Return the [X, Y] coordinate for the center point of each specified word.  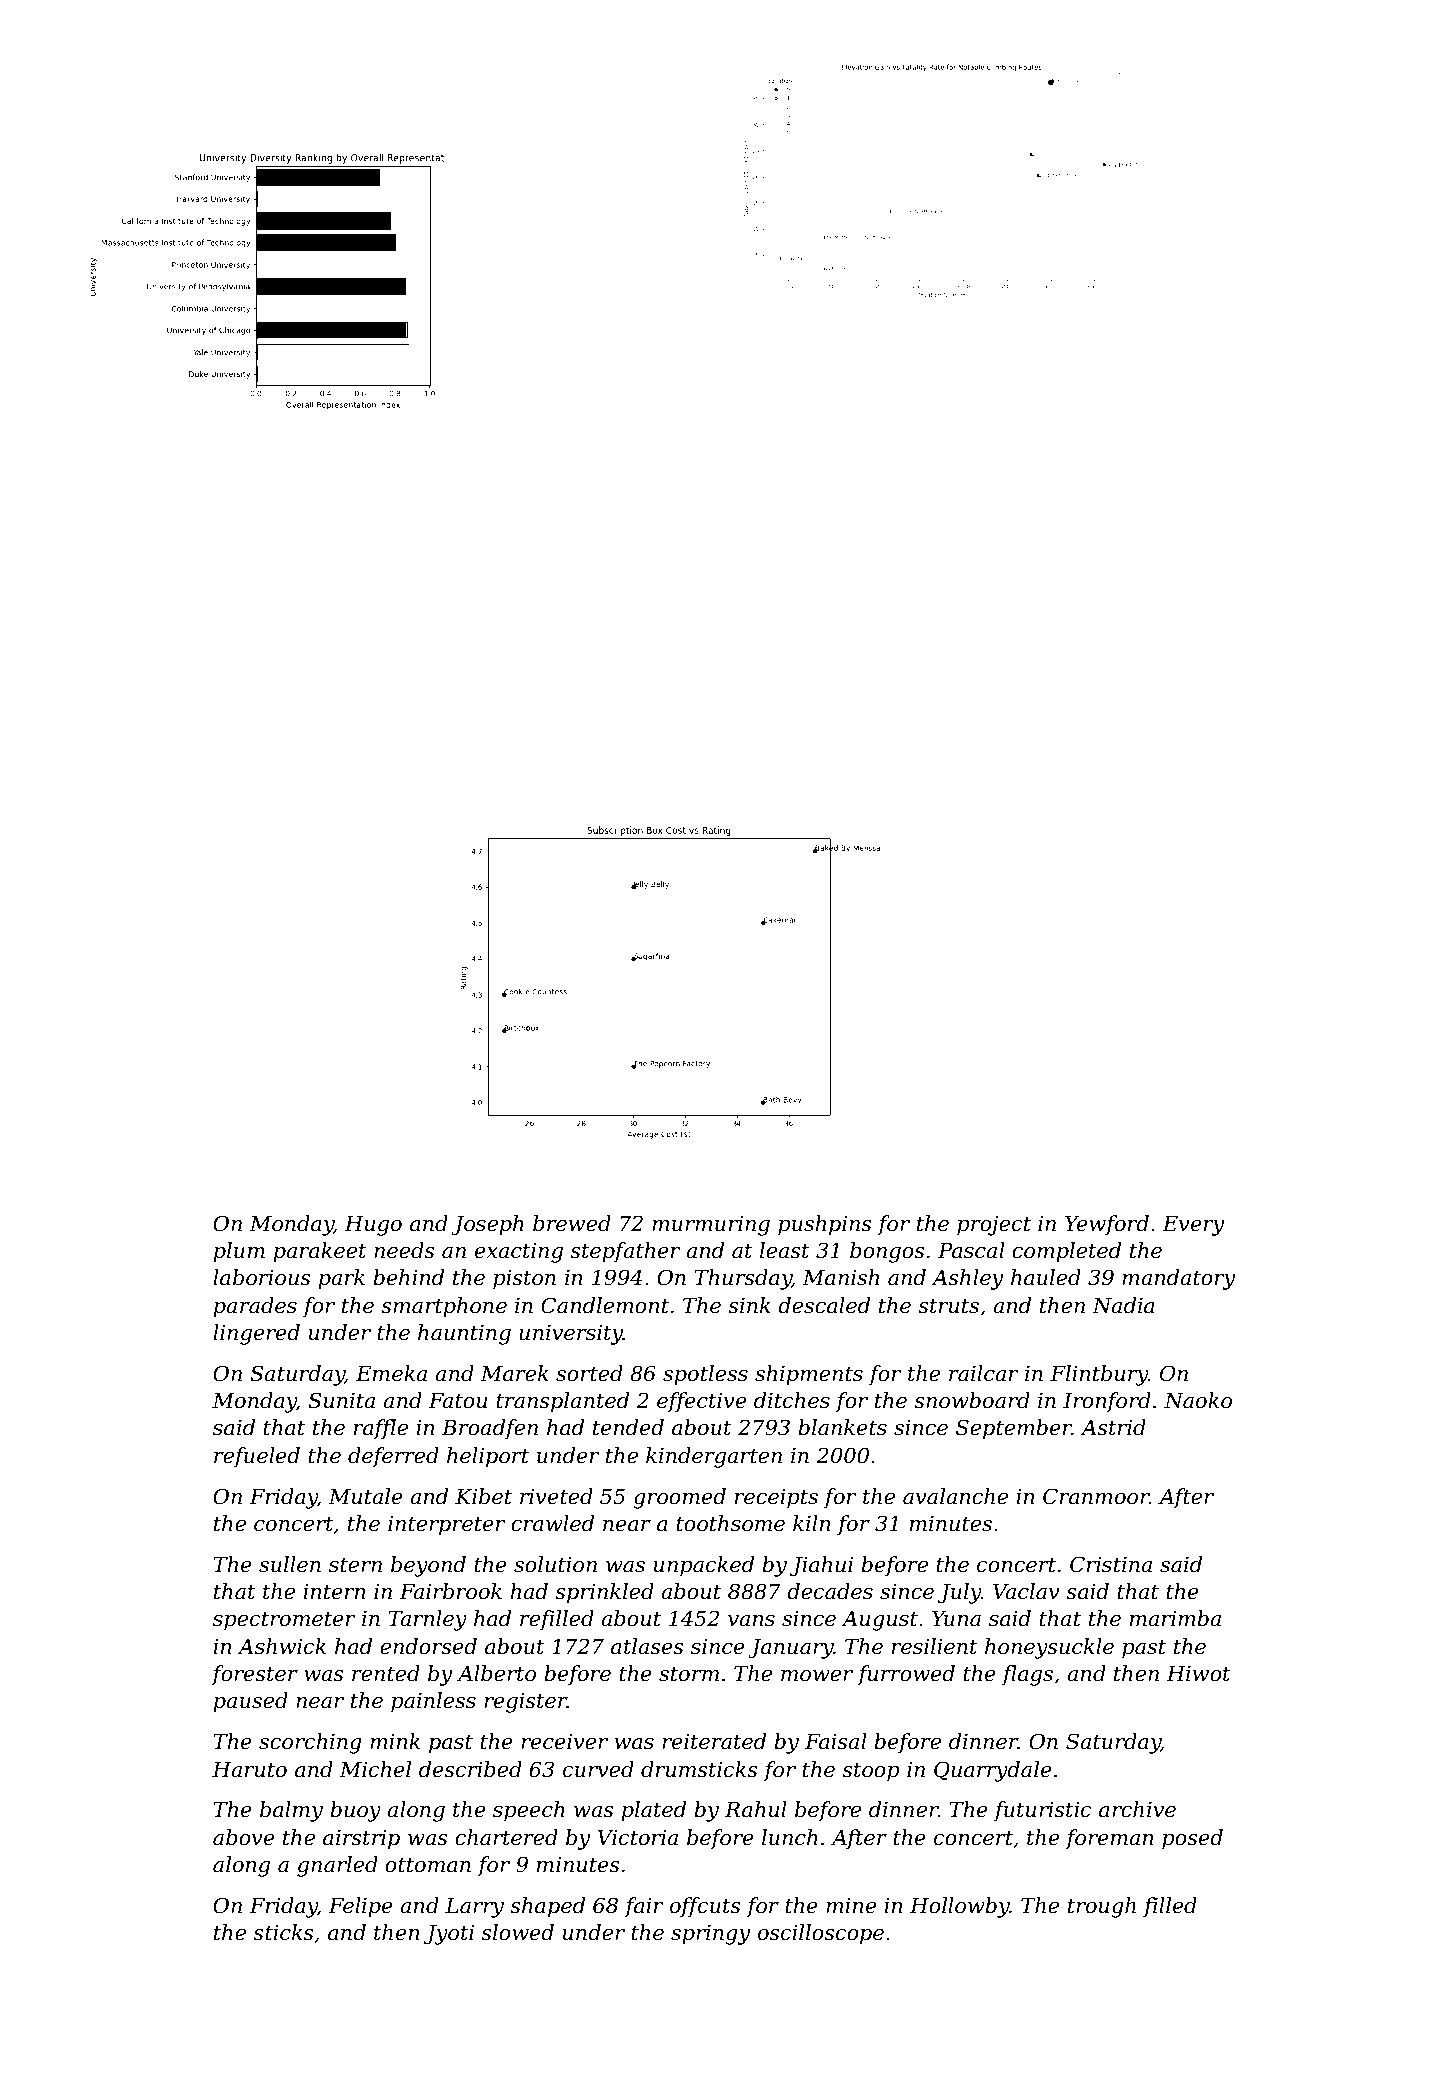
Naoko [1198, 1400]
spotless [705, 1375]
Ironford [1107, 1402]
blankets [842, 1427]
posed [1192, 1839]
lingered [256, 1334]
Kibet [483, 1496]
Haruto [249, 1770]
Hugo [373, 1226]
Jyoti [449, 1935]
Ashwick [281, 1646]
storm [689, 1674]
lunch [790, 1837]
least [785, 1250]
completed [1066, 1252]
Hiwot [1198, 1673]
